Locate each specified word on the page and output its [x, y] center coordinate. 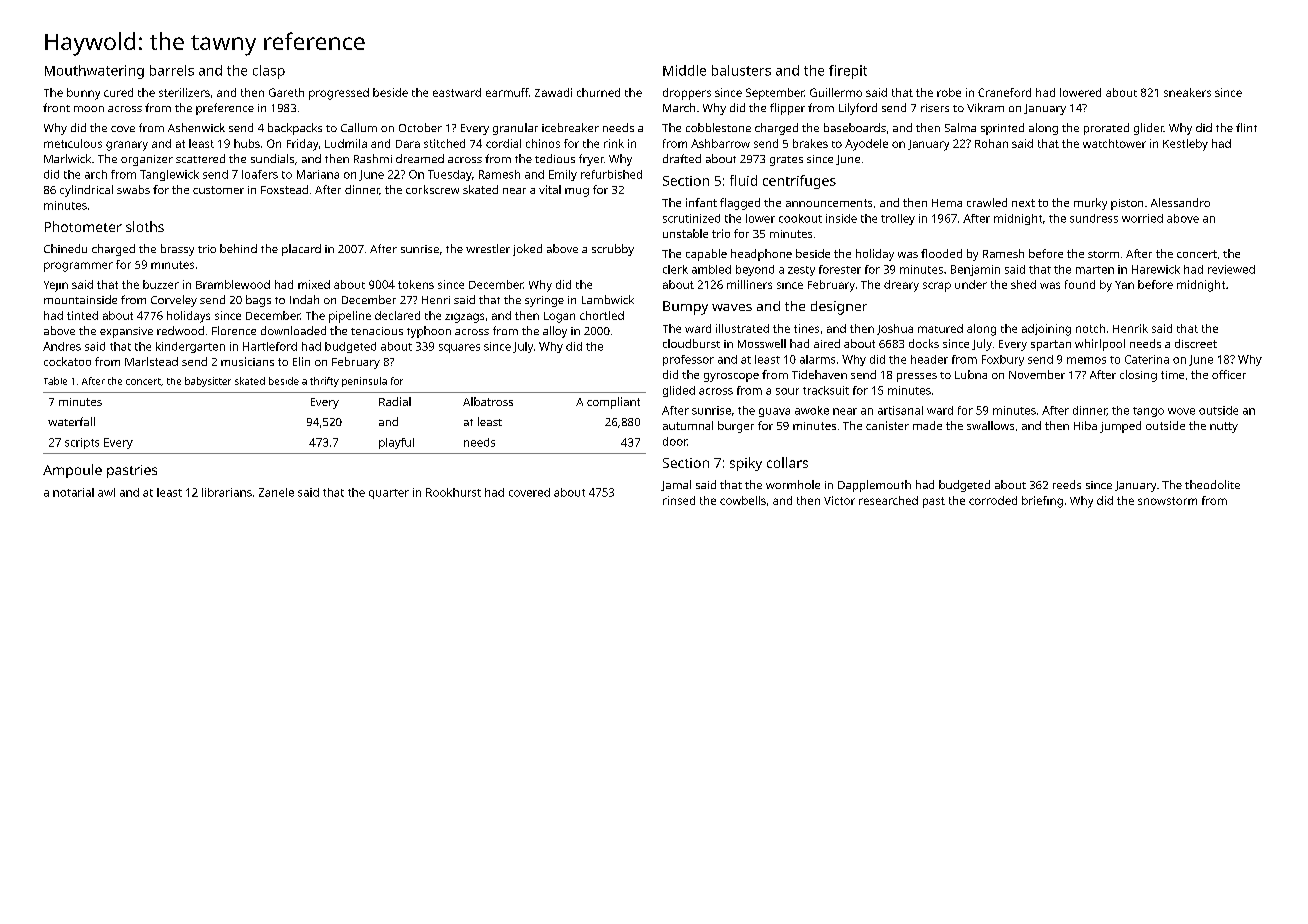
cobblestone [718, 127]
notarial [73, 492]
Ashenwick [196, 127]
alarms [817, 359]
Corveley [174, 301]
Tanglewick [169, 175]
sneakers [1187, 92]
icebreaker [570, 127]
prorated [1106, 129]
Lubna [971, 374]
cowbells [743, 500]
